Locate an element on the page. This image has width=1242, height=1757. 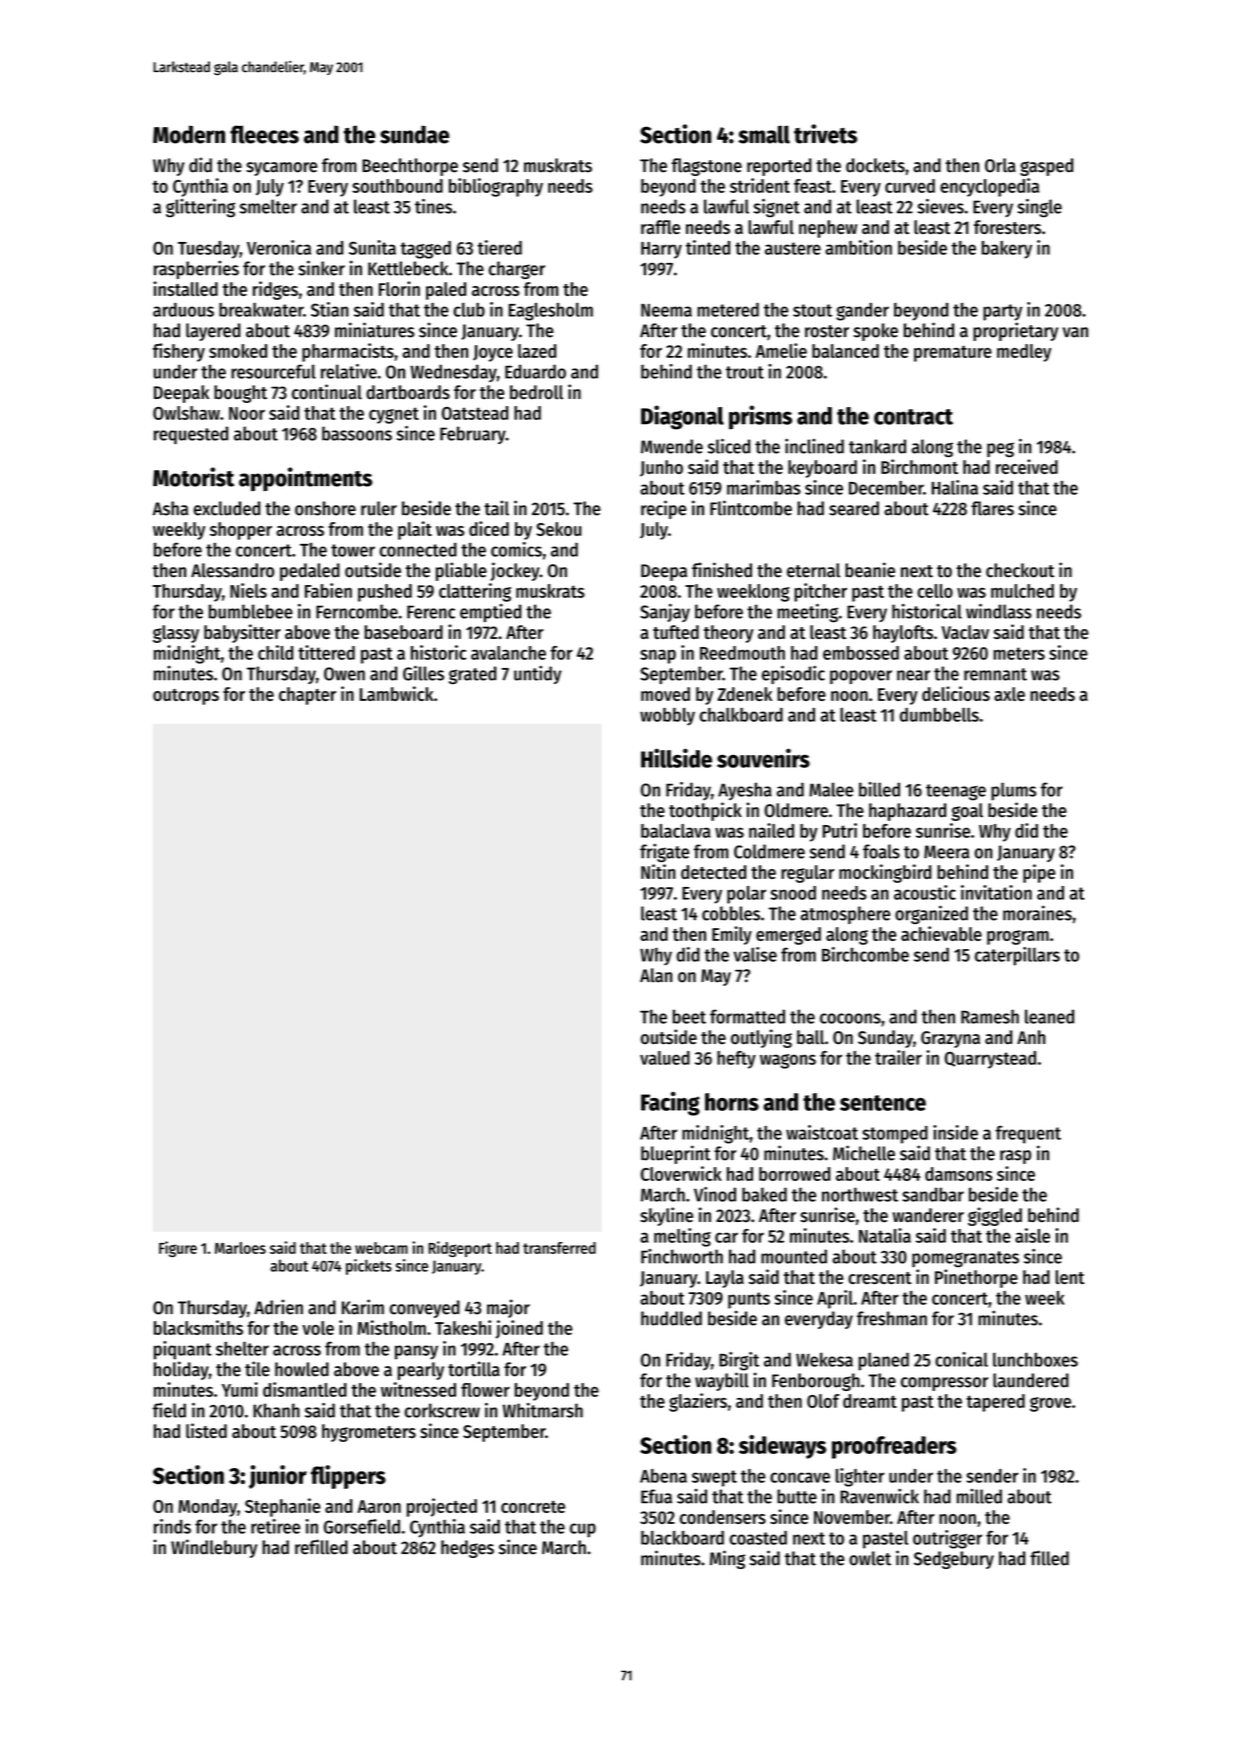
Eaglesholm is located at coordinates (551, 312).
